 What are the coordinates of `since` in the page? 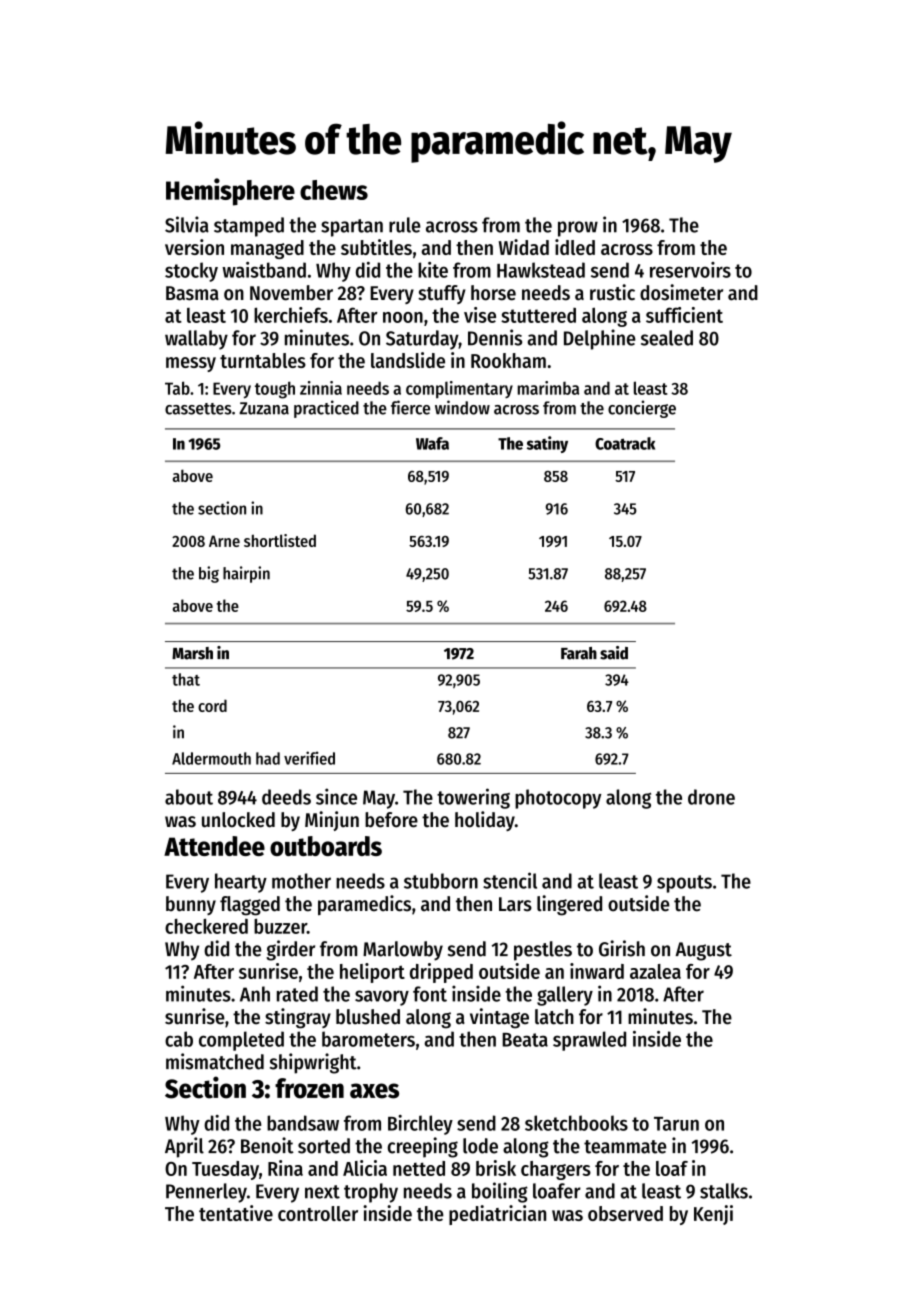 It's located at (336, 796).
